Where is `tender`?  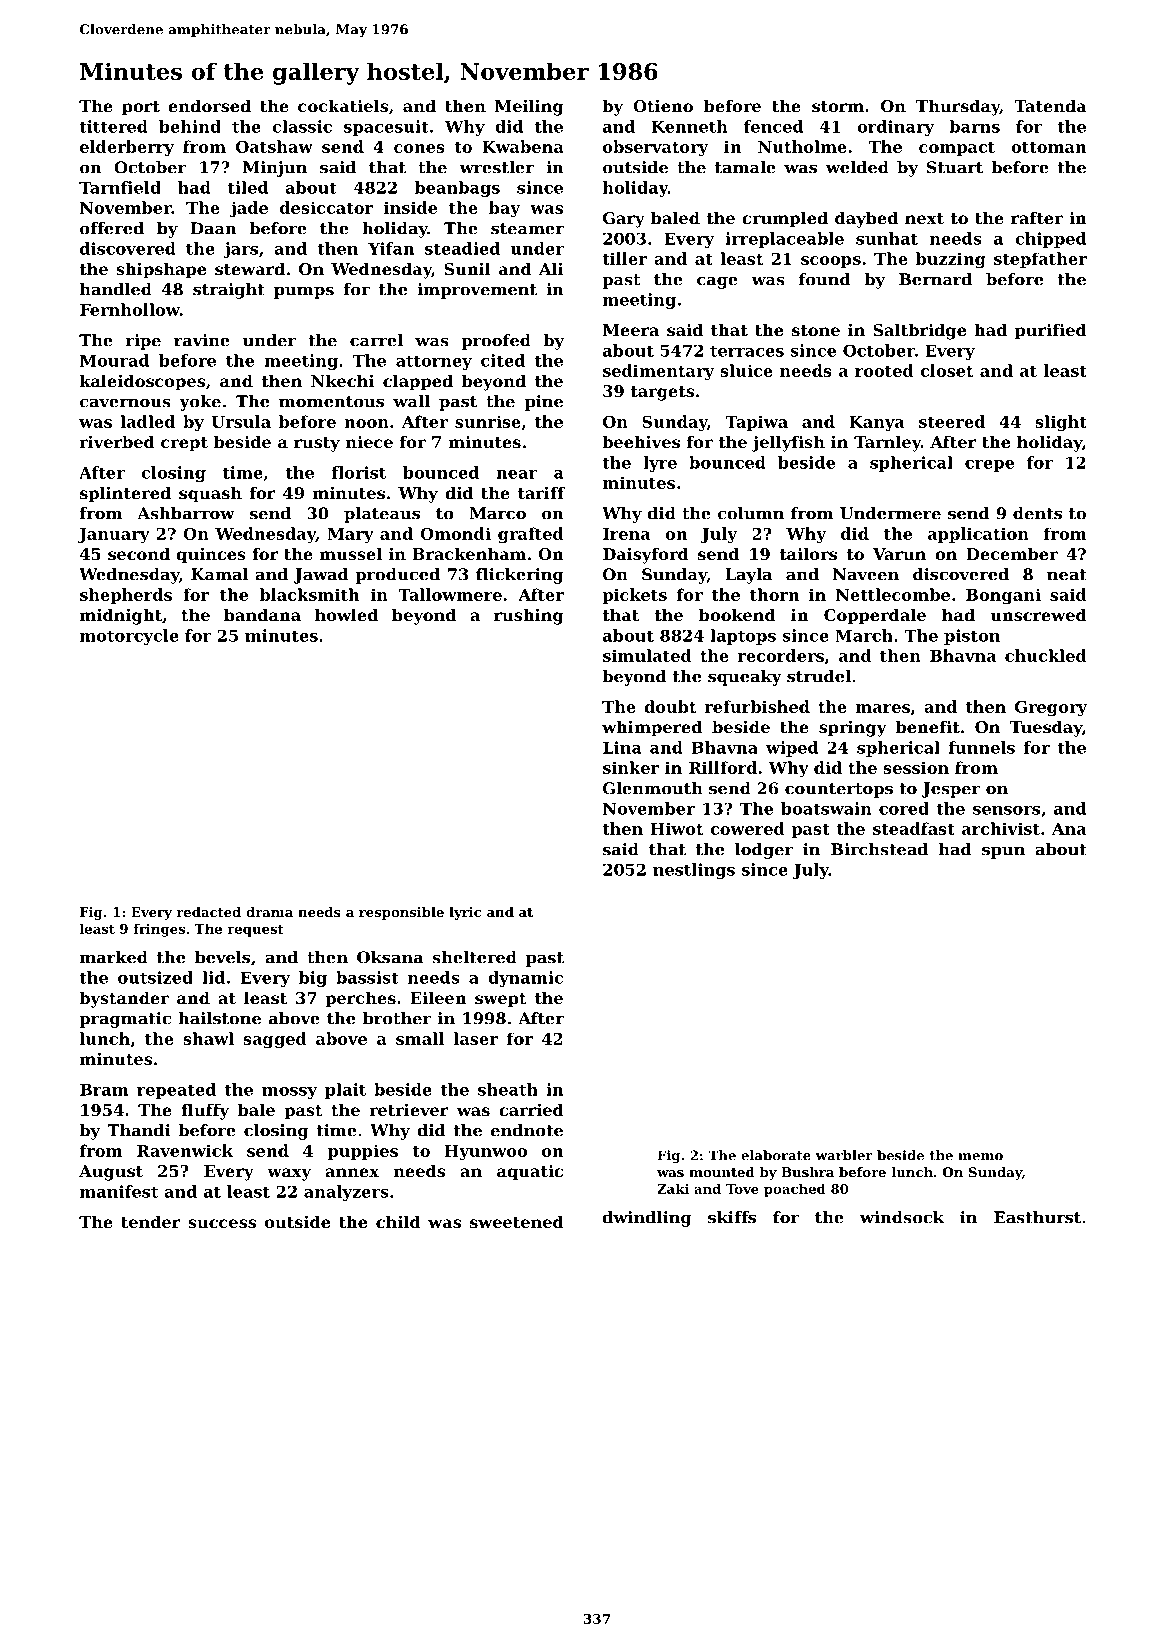 tender is located at coordinates (151, 1221).
